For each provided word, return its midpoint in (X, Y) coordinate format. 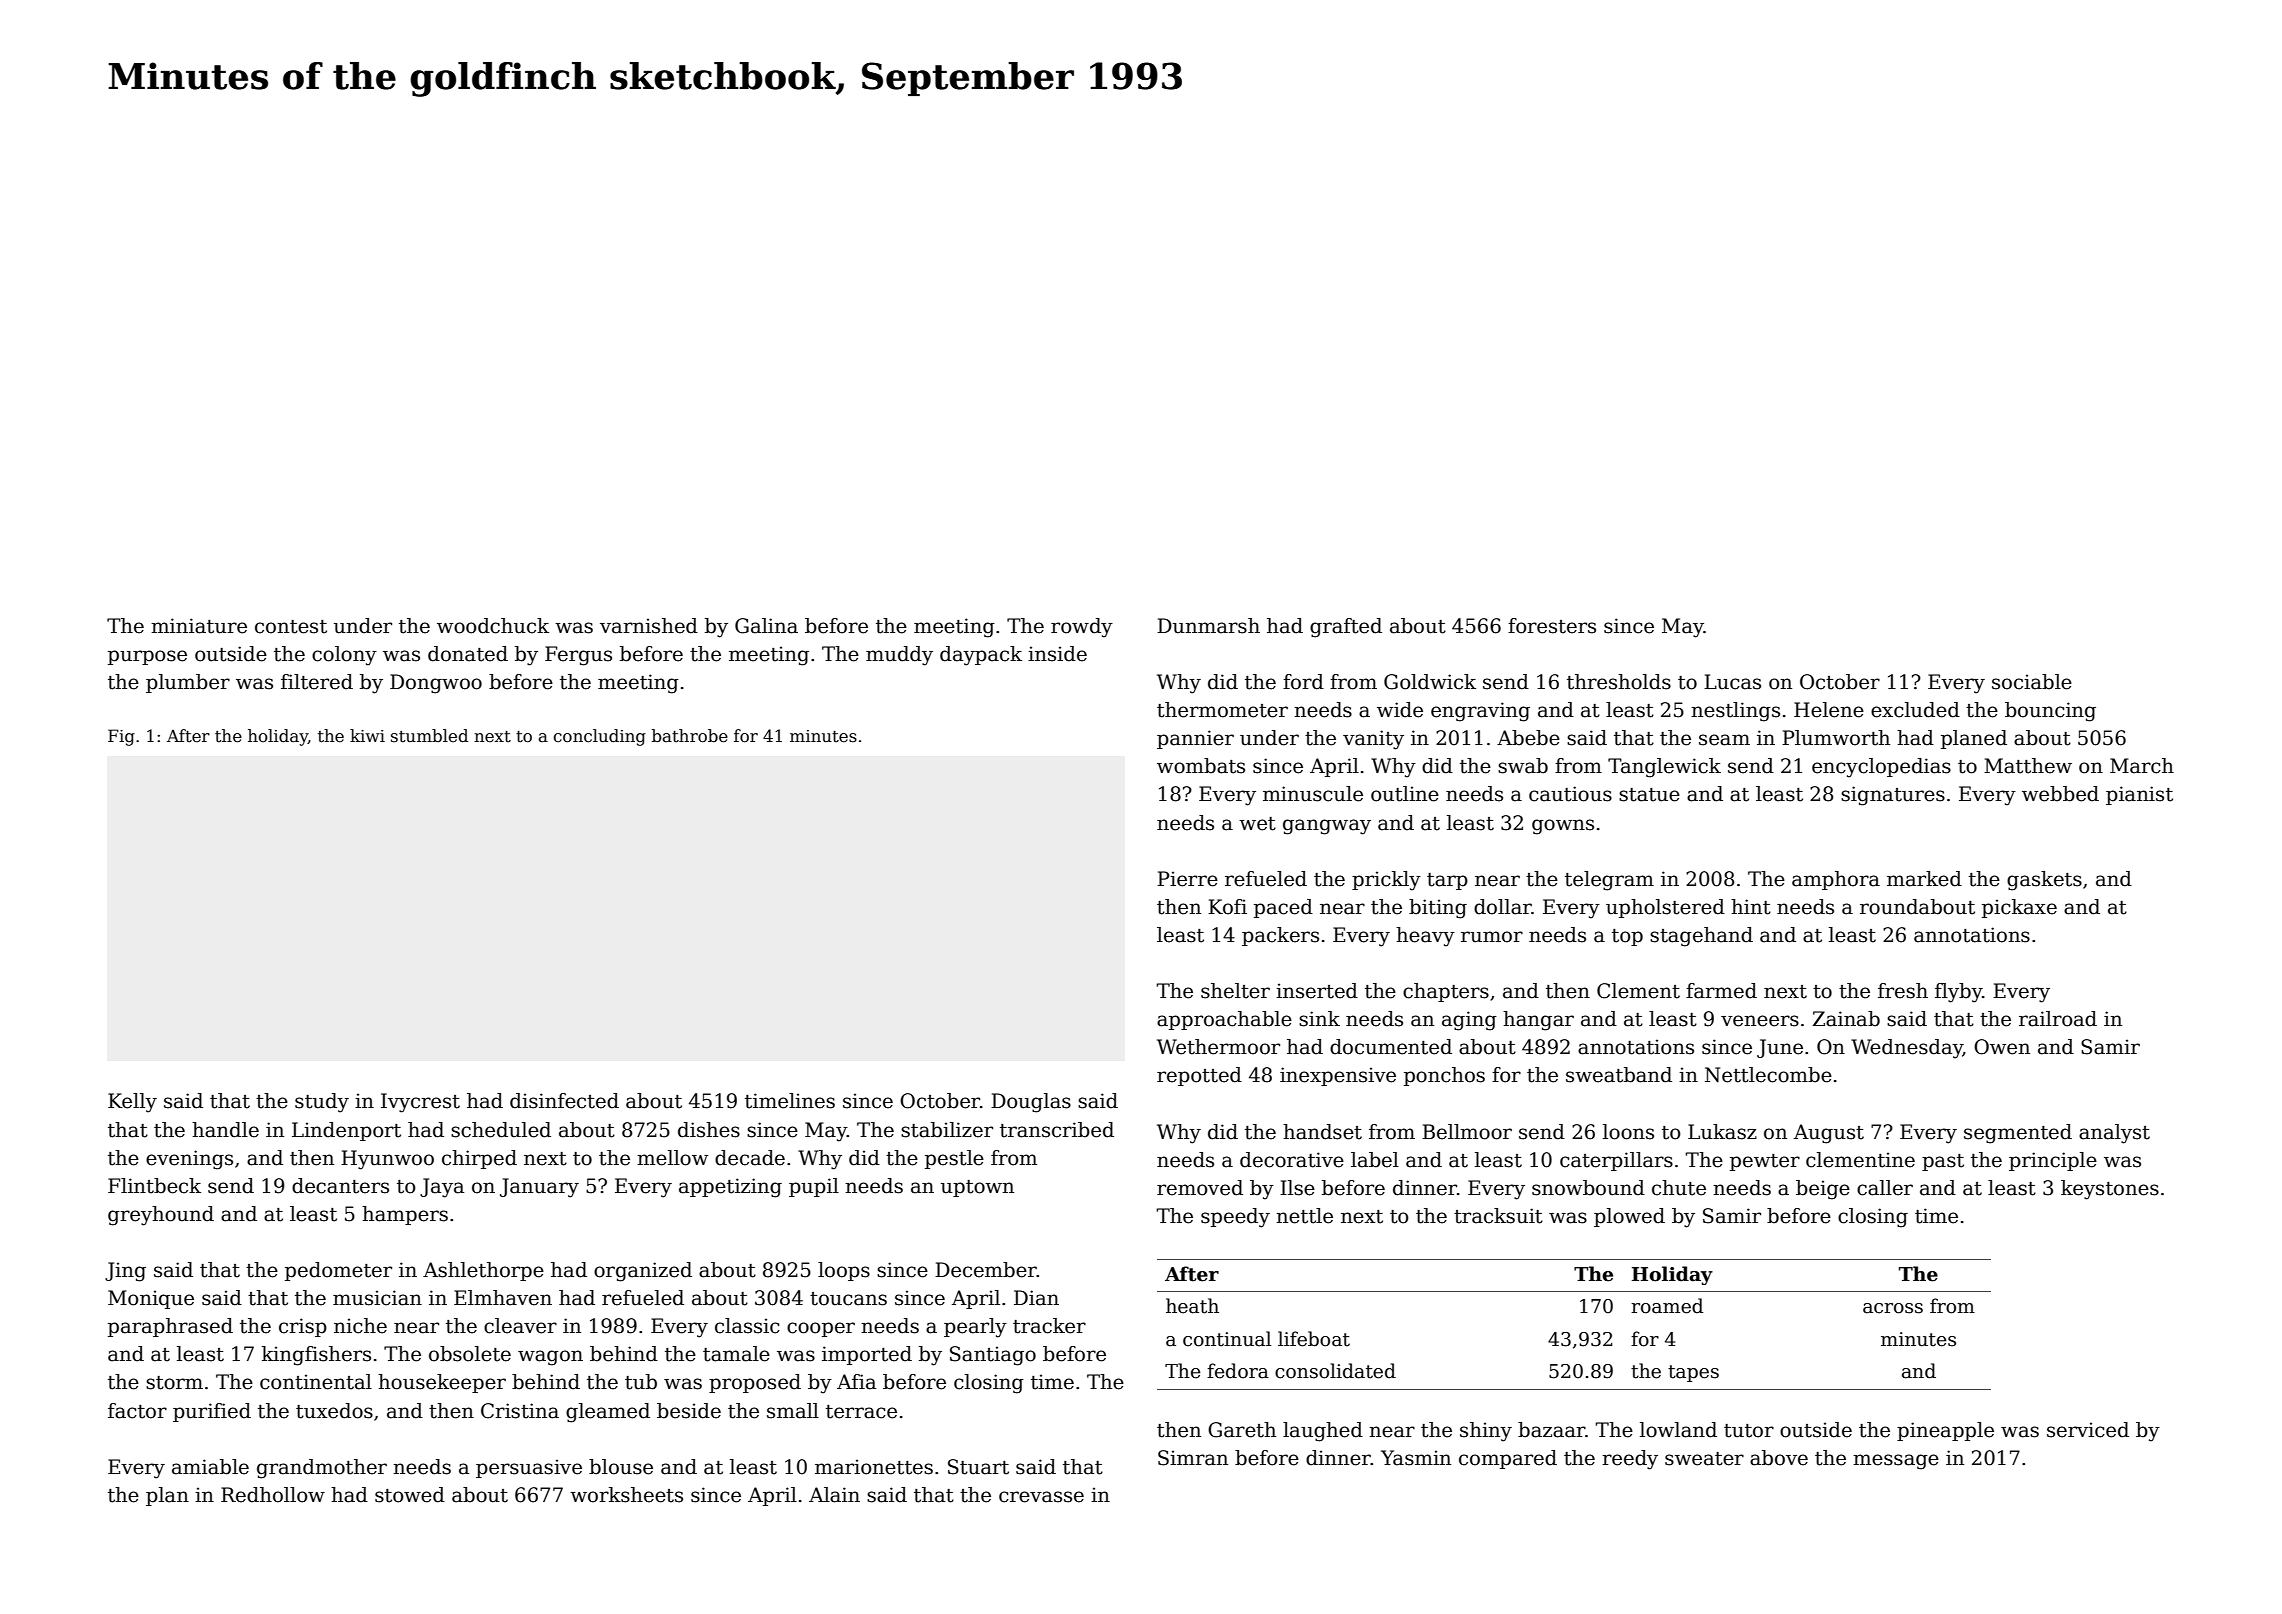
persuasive (529, 1468)
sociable (2032, 682)
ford (1303, 682)
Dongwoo (436, 684)
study (322, 1103)
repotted (1199, 1076)
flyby (1959, 993)
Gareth (1242, 1430)
